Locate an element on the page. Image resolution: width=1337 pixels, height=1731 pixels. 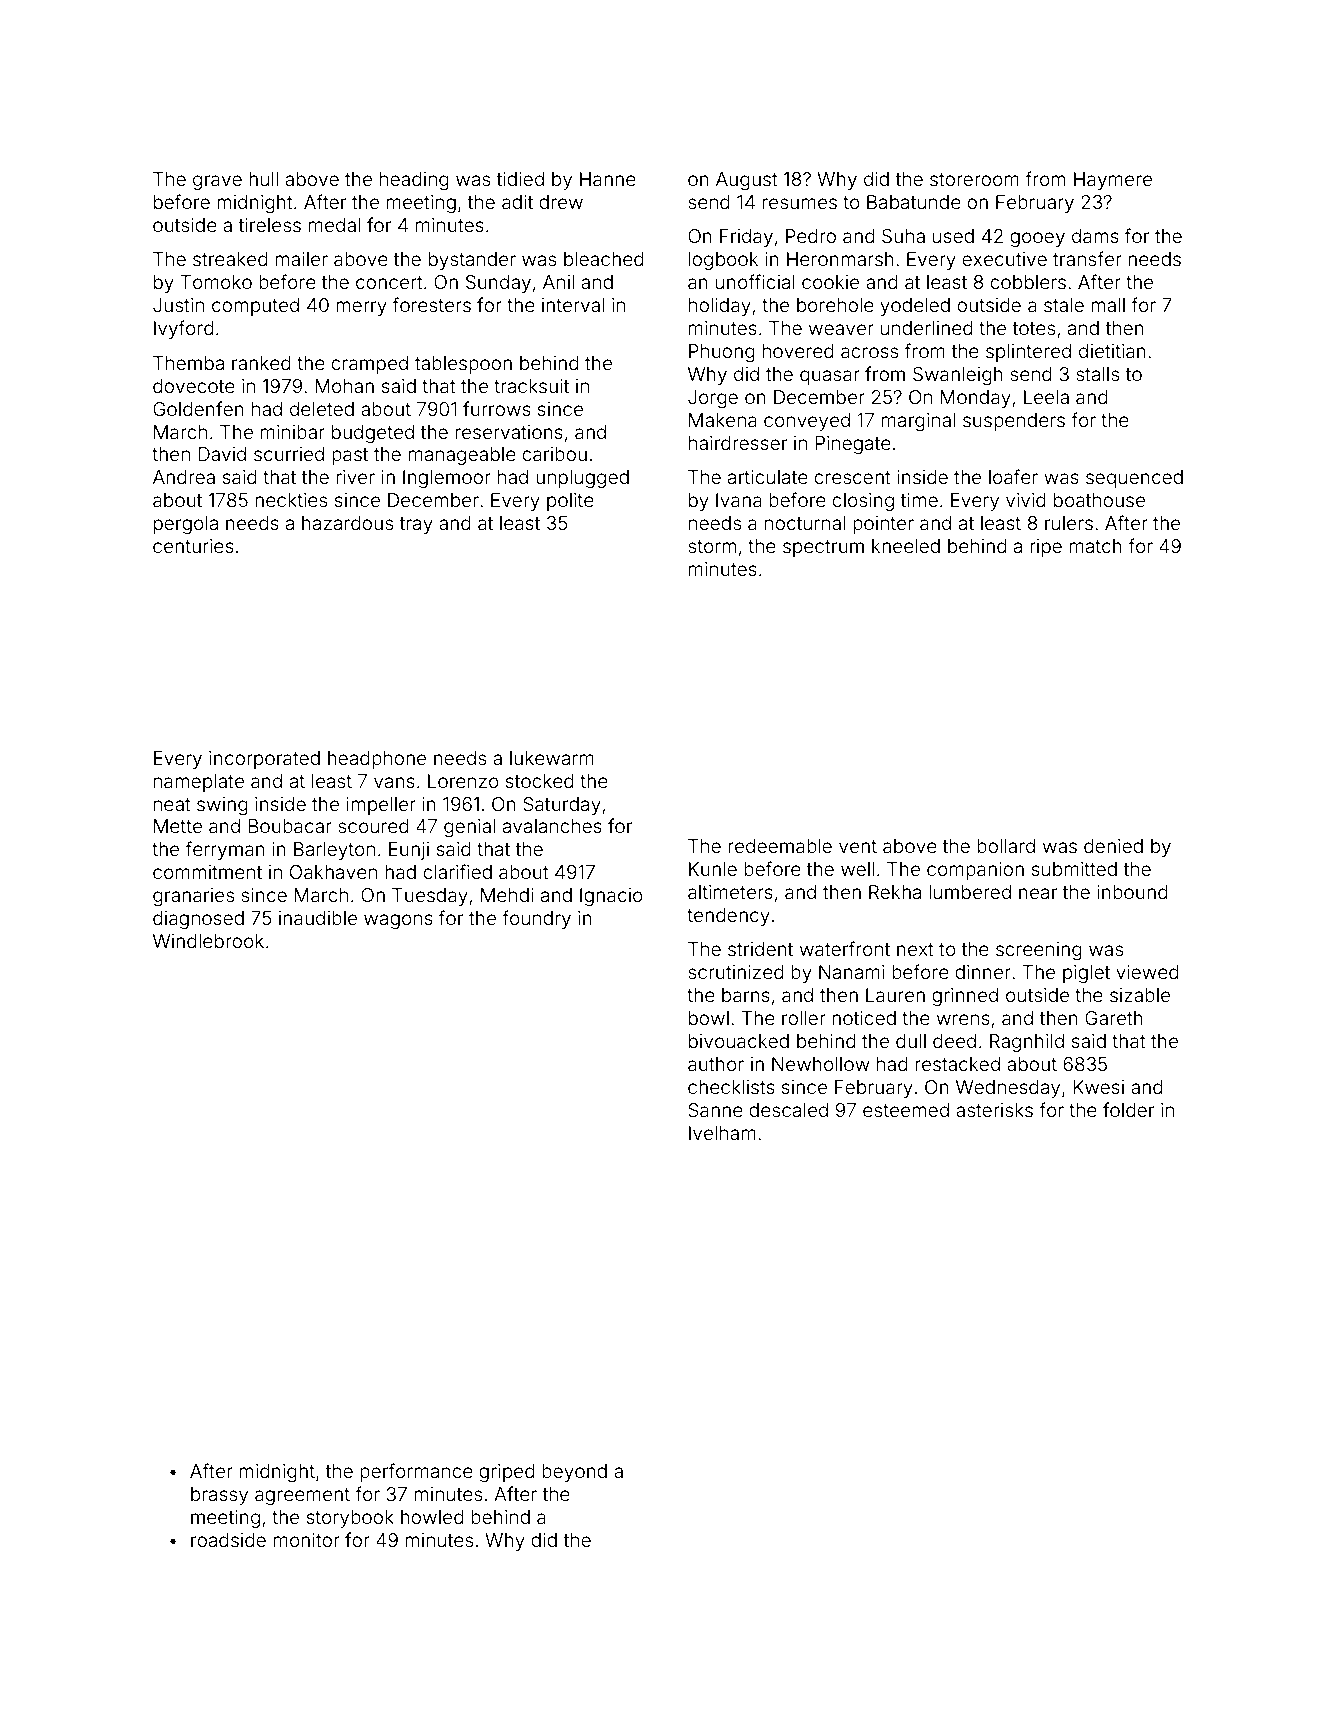
Tuesday is located at coordinates (430, 897).
